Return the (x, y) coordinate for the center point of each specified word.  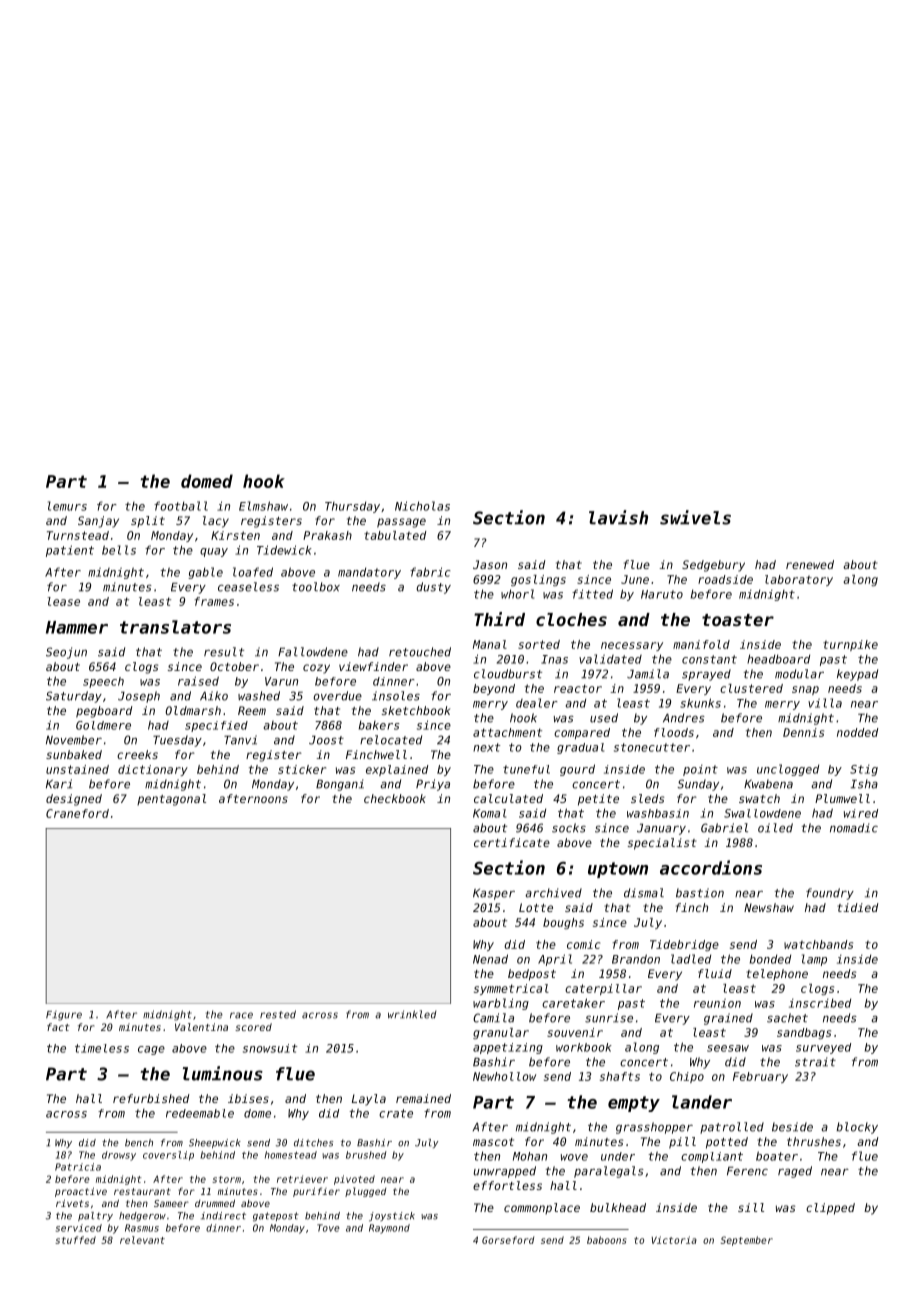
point (700, 770)
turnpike (850, 645)
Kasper (494, 894)
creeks (137, 754)
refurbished (151, 1098)
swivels (695, 517)
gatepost (276, 1217)
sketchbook (416, 710)
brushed (366, 1155)
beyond (494, 689)
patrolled (732, 1128)
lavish (618, 517)
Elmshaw (263, 506)
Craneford (77, 813)
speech (103, 682)
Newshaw (769, 907)
